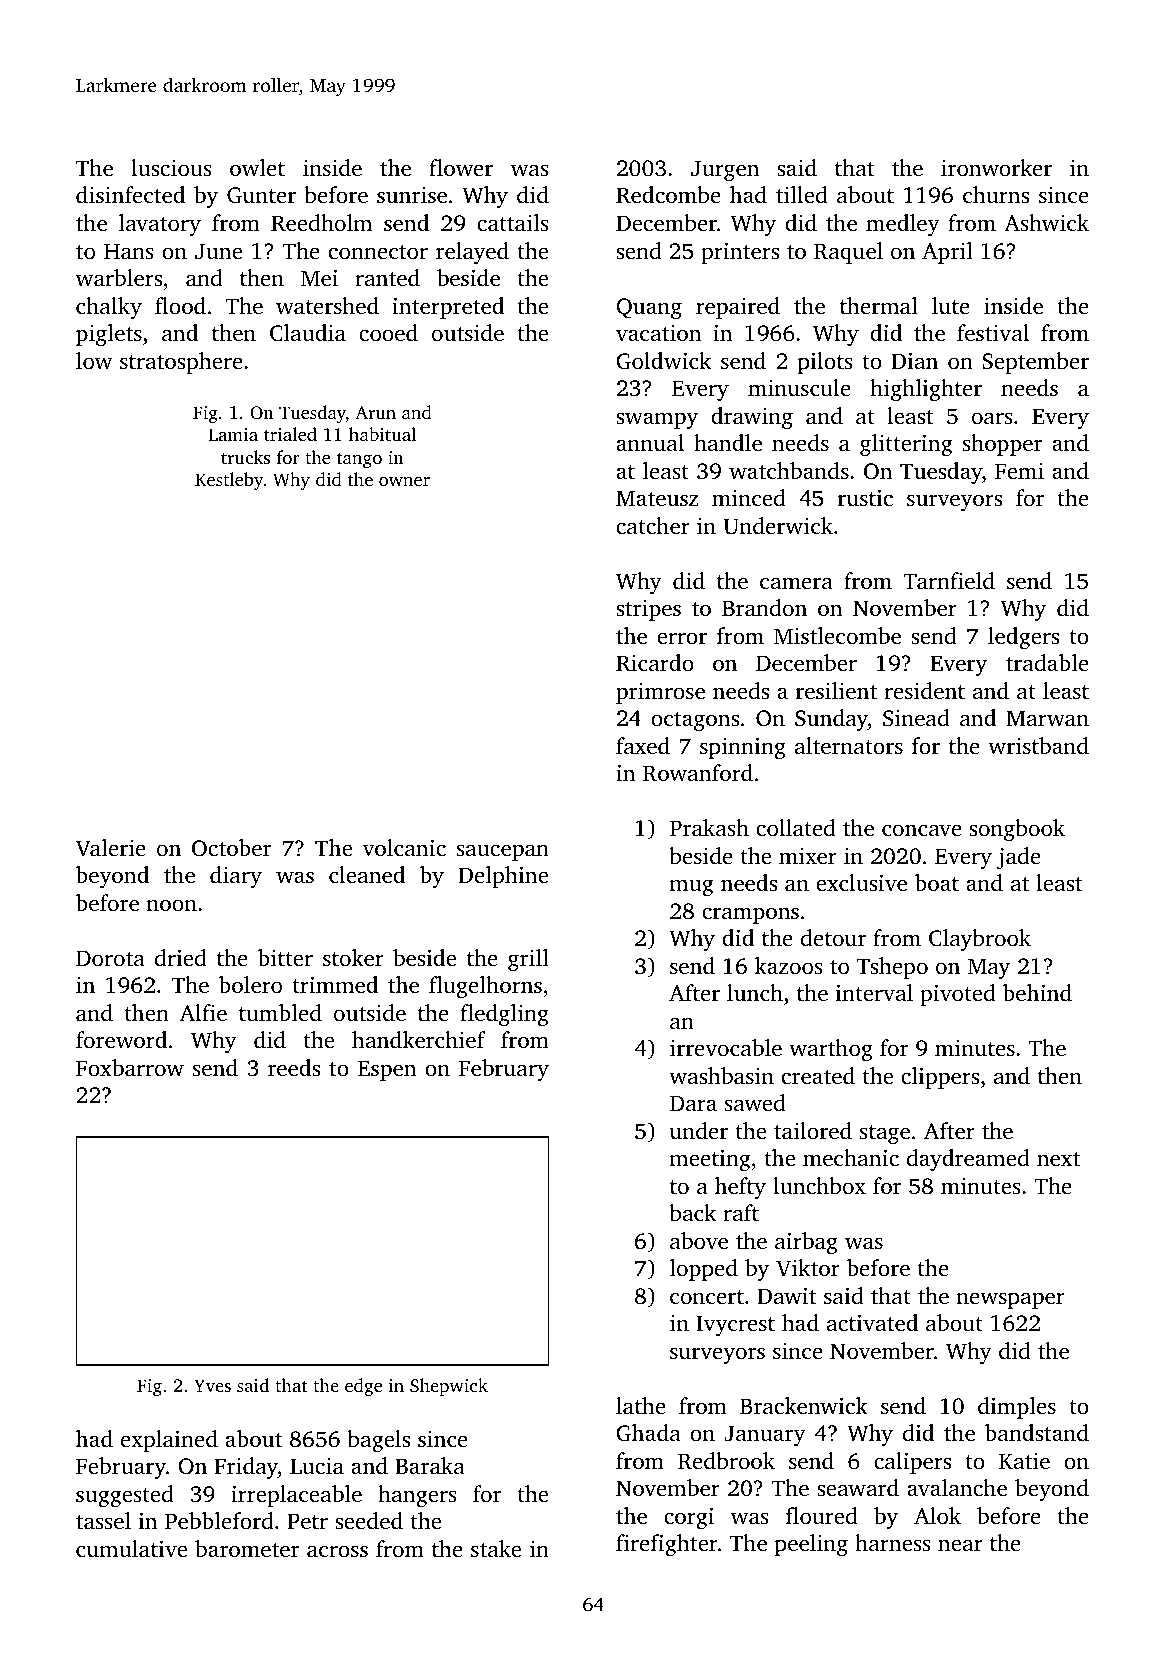 This image has width=1165, height=1654. Describe the element at coordinates (337, 1551) in the image. I see `across` at that location.
